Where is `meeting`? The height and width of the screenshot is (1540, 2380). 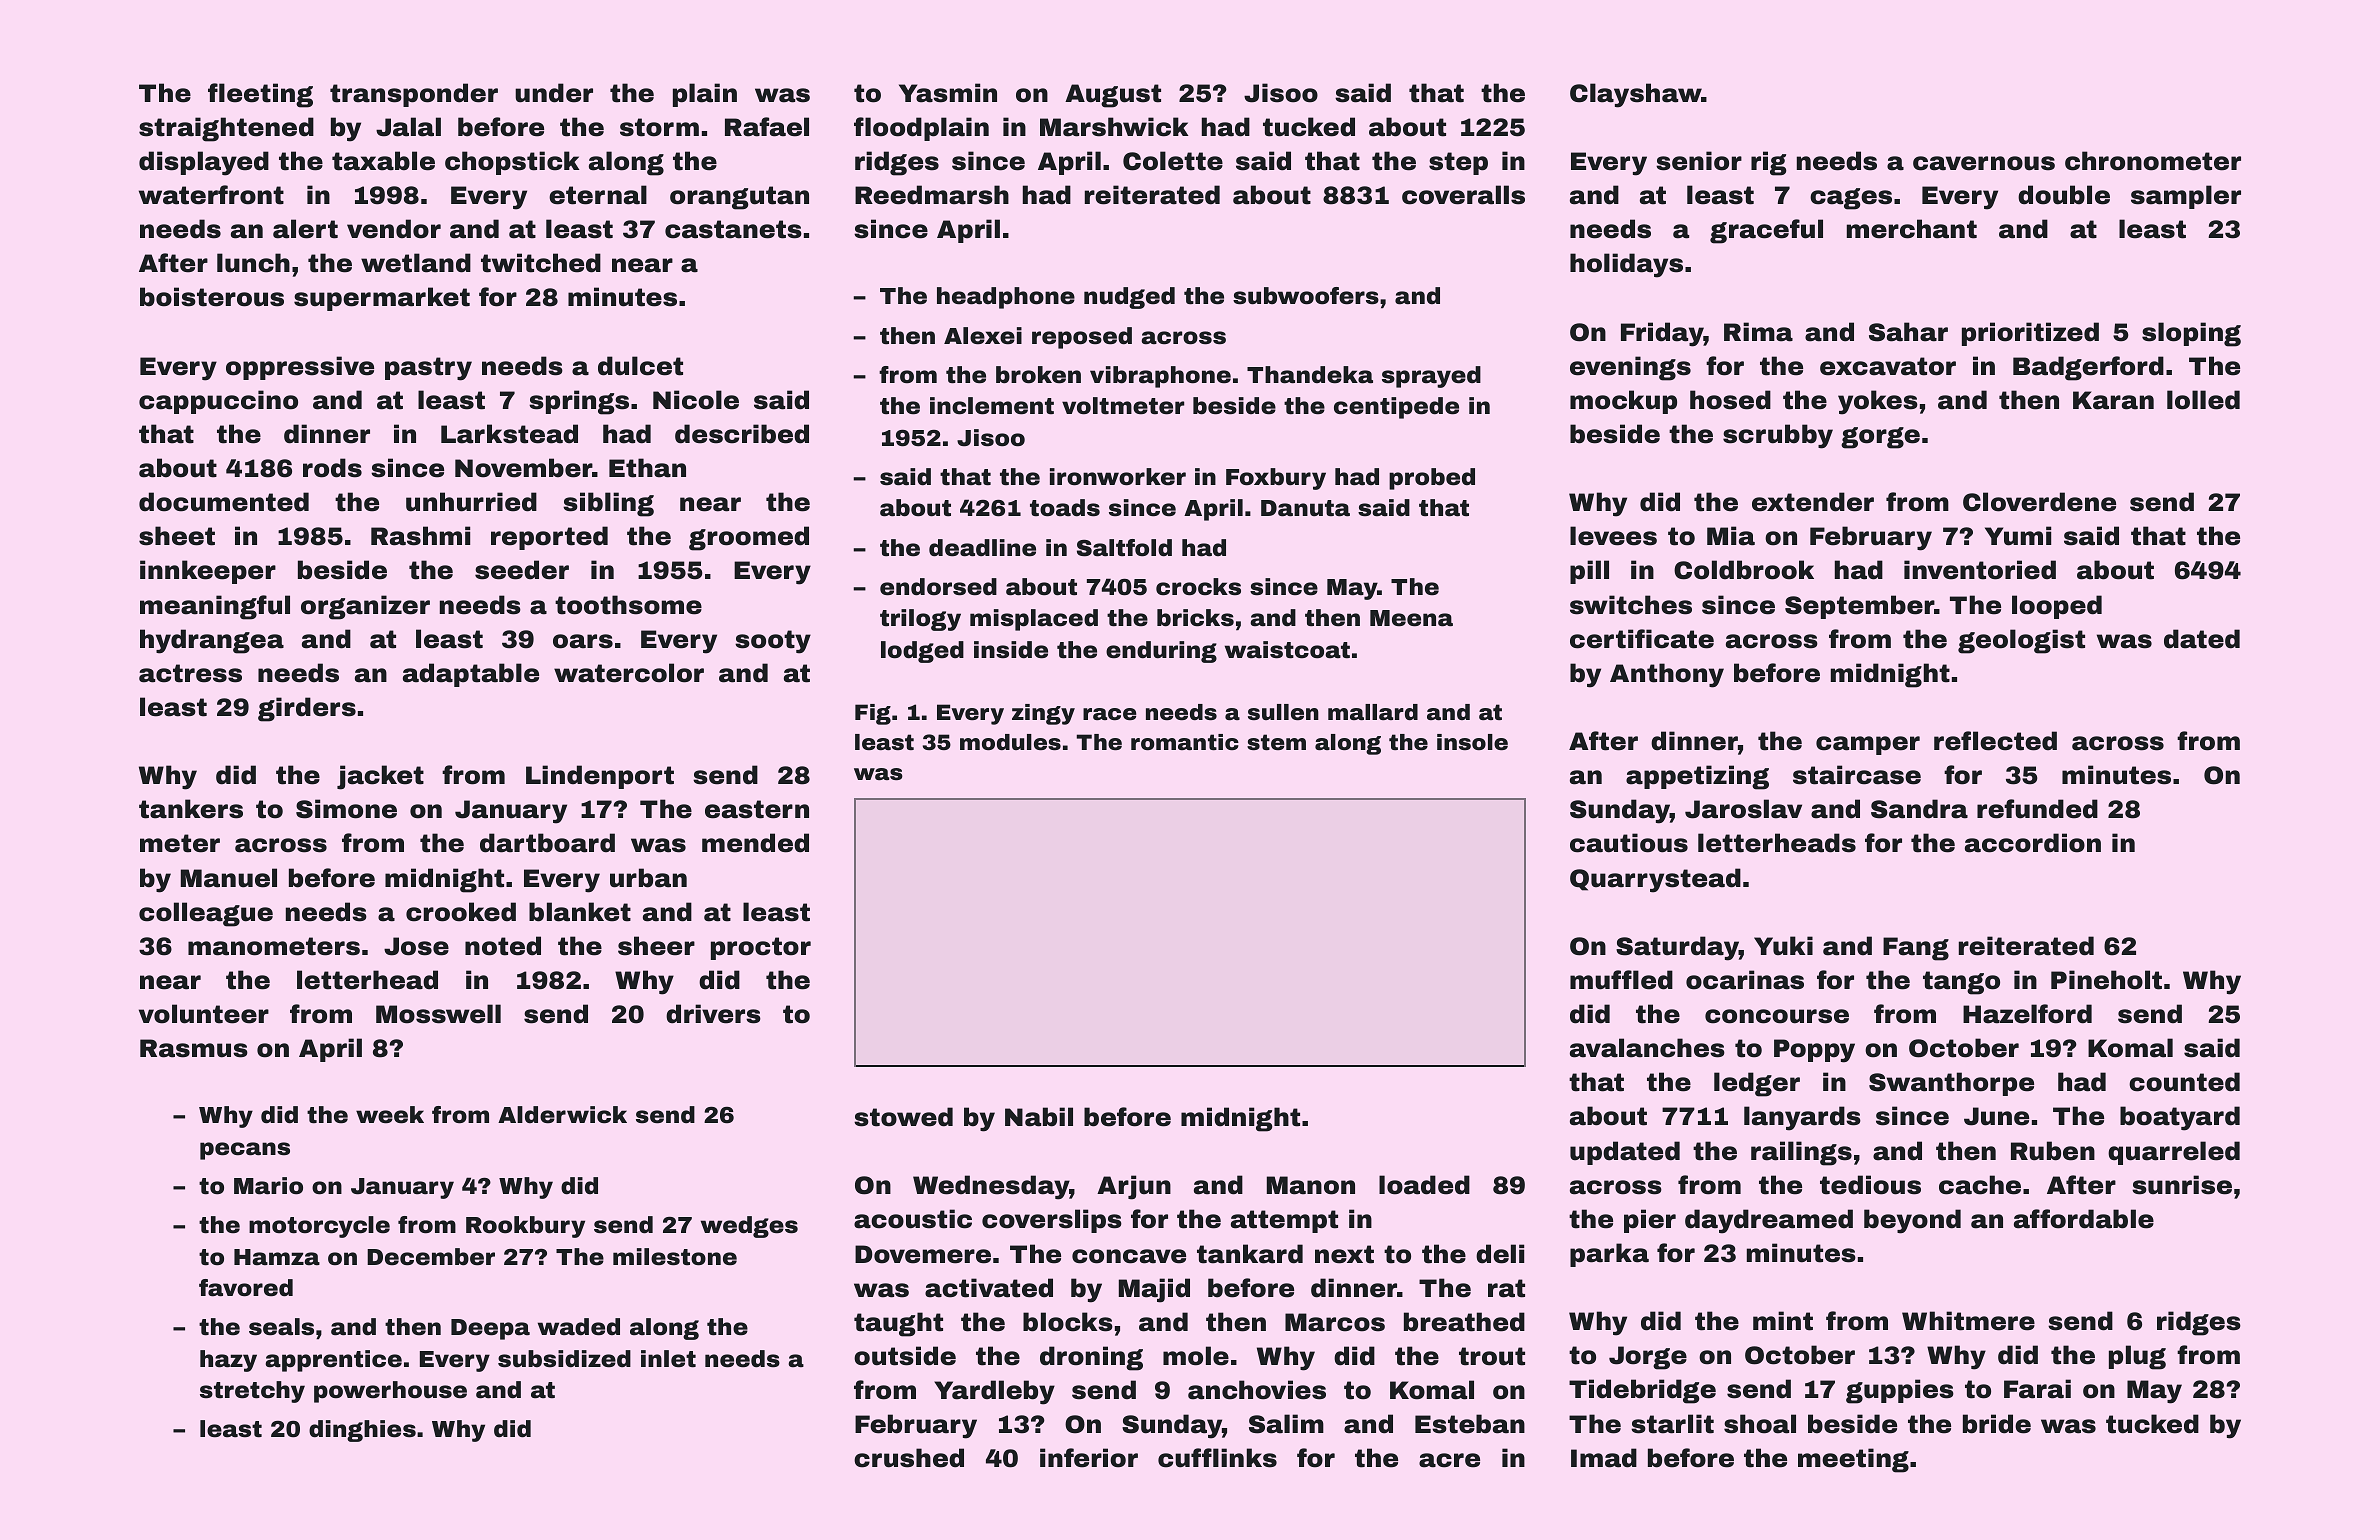 meeting is located at coordinates (1853, 1460).
